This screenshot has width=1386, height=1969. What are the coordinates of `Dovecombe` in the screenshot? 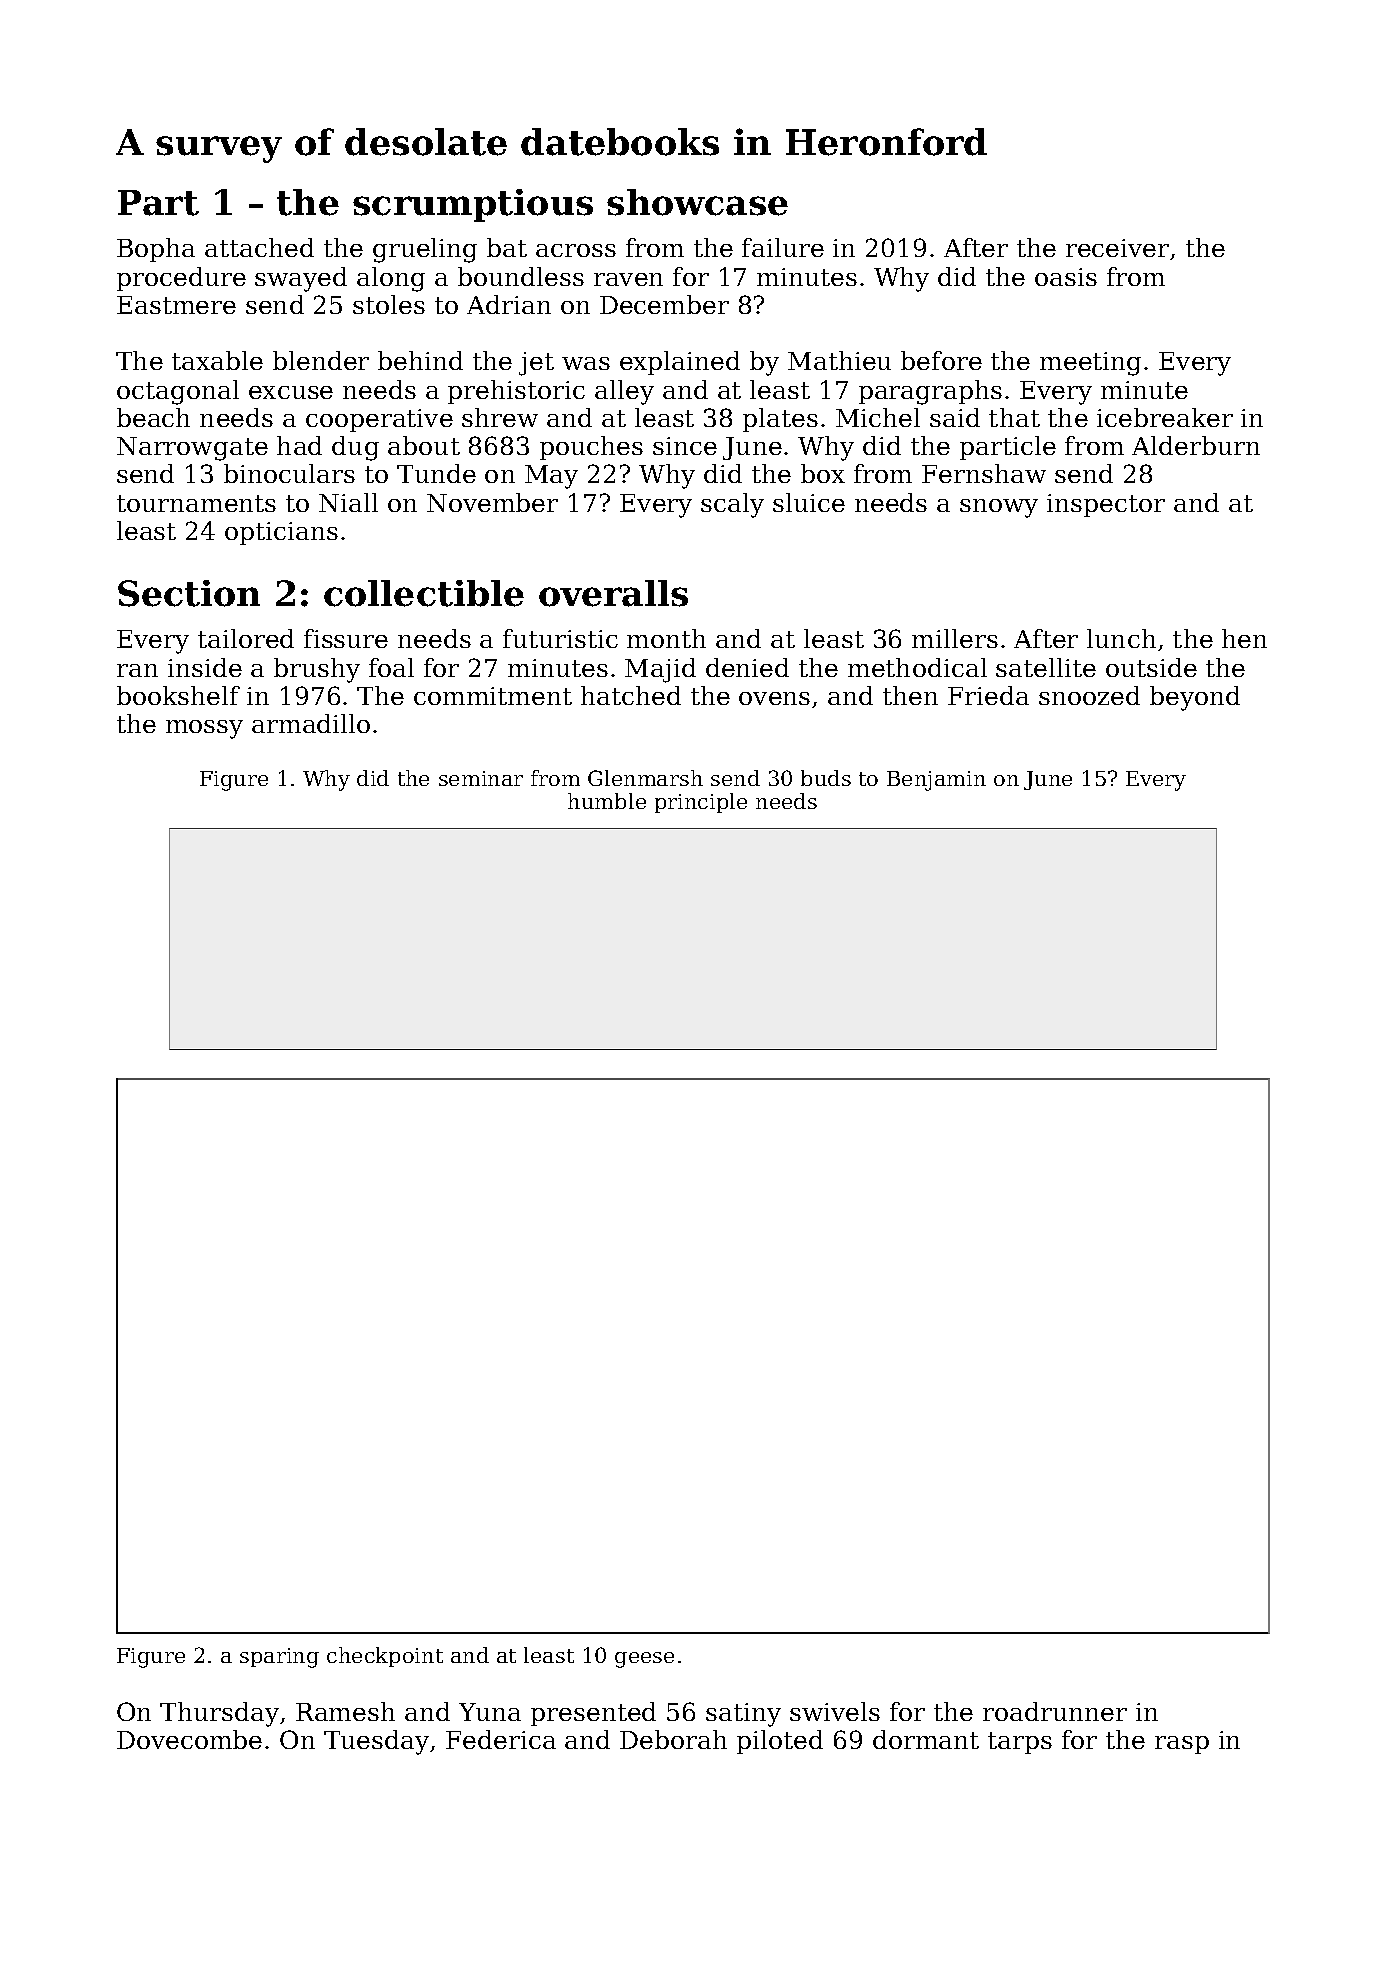 It's located at (189, 1739).
